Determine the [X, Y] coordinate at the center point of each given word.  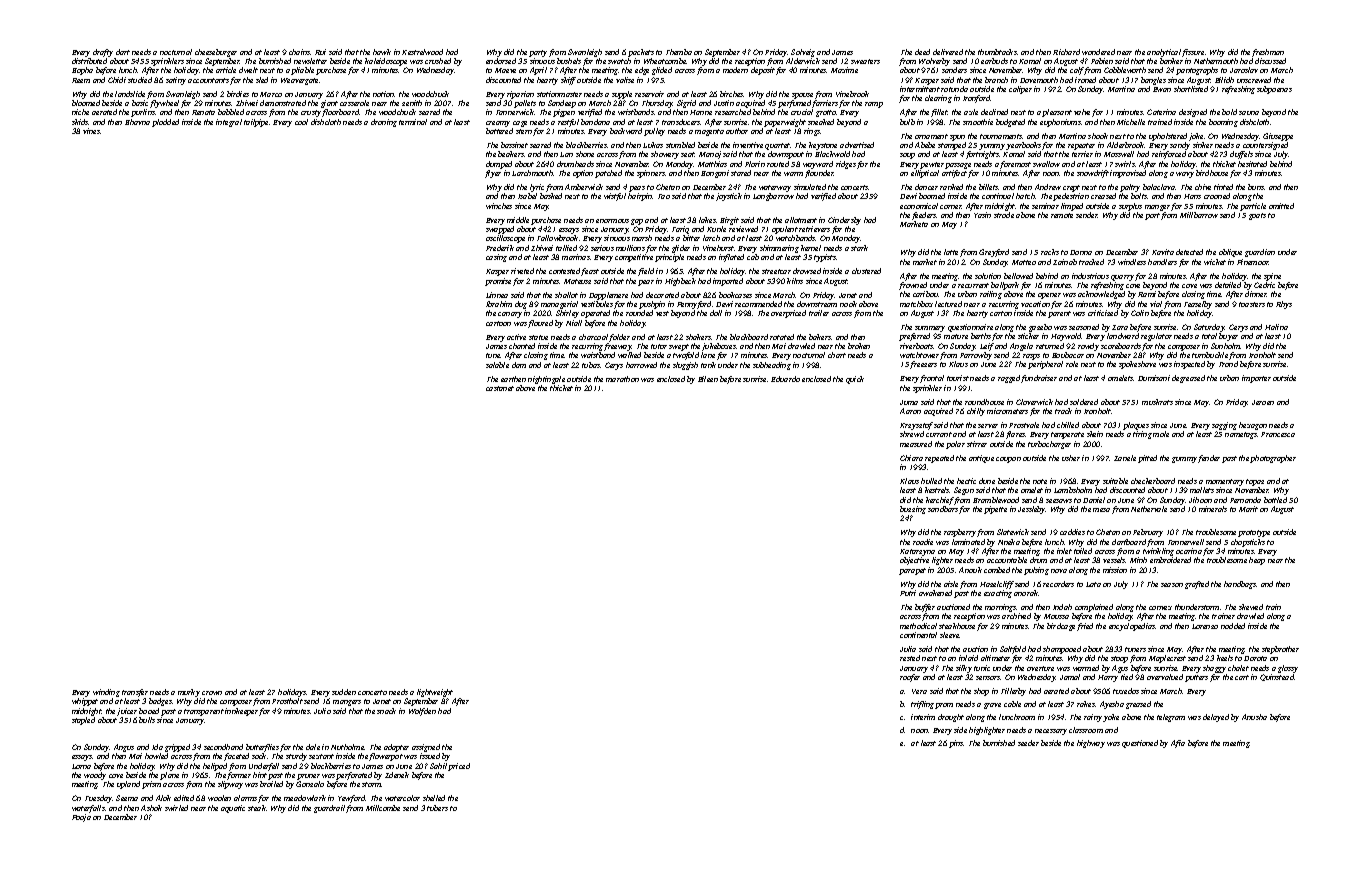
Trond [1228, 364]
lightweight [435, 693]
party [538, 53]
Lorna [81, 766]
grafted [1197, 585]
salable [497, 365]
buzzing [913, 510]
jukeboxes [719, 347]
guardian [1260, 253]
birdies [238, 94]
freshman [1268, 53]
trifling [922, 705]
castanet [500, 388]
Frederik [500, 248]
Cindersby [844, 221]
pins [956, 744]
